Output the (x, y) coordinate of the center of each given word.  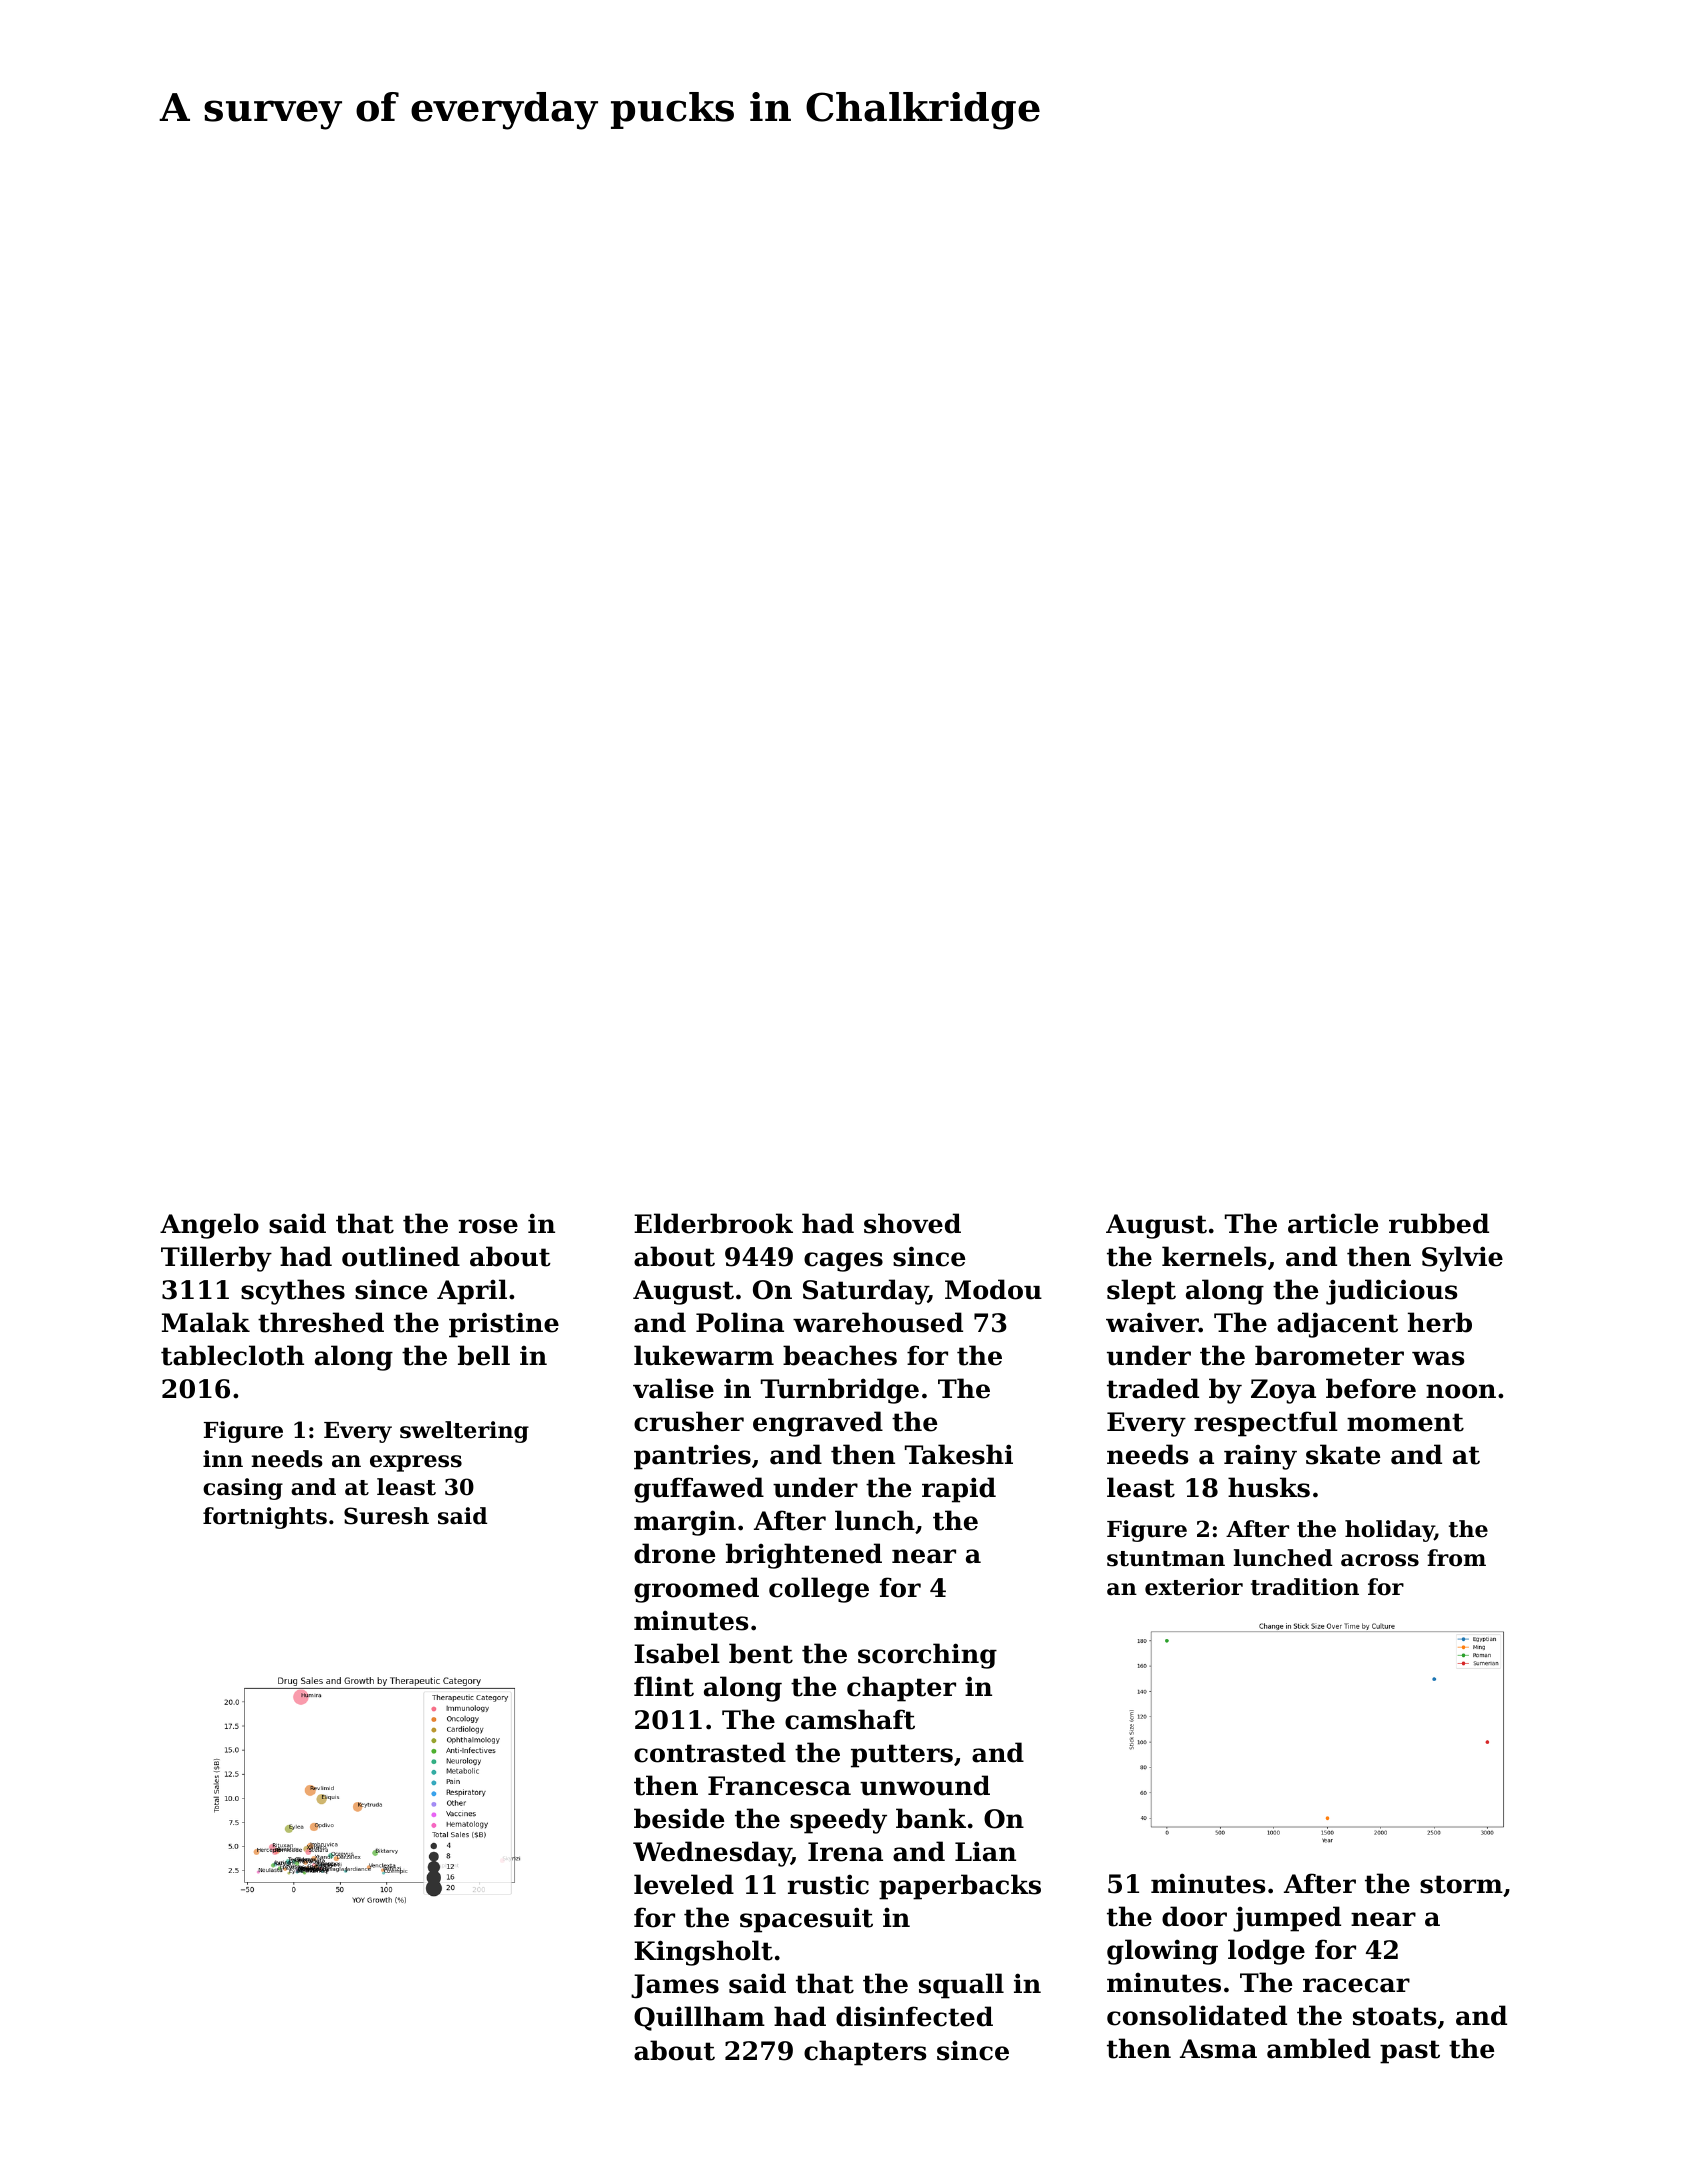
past (1410, 2052)
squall (961, 1986)
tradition (1305, 1587)
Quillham (699, 2018)
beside (679, 1818)
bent (761, 1653)
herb (1440, 1322)
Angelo (209, 1226)
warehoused (878, 1322)
